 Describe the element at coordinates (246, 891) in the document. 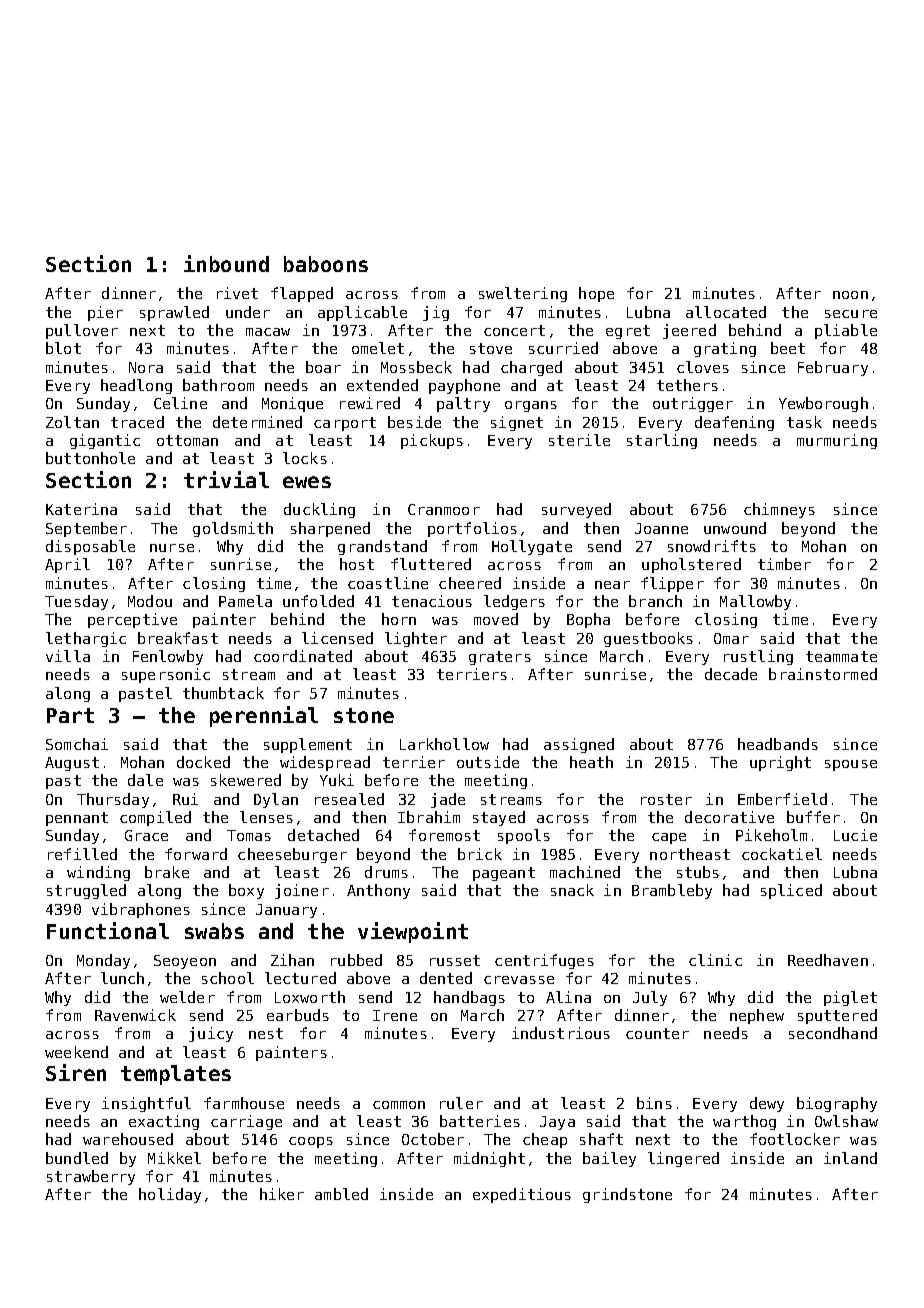

I see `boxy` at that location.
